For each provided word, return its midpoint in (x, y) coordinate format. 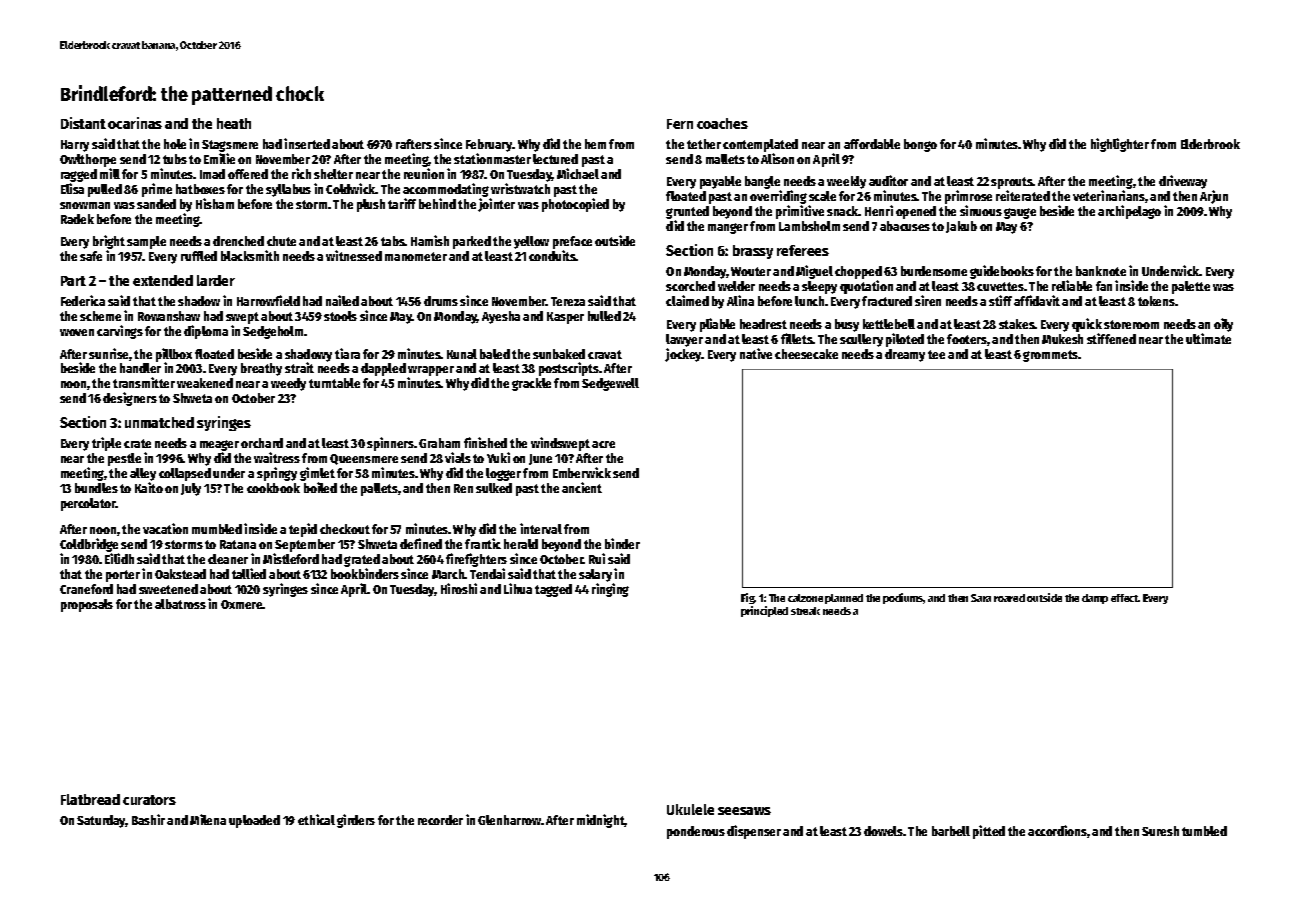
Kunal (462, 354)
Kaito (149, 487)
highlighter (1120, 145)
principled (764, 611)
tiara (347, 353)
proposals (87, 605)
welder (736, 286)
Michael (578, 173)
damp (1095, 599)
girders (356, 821)
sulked (494, 488)
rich (301, 173)
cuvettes (1000, 286)
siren (928, 300)
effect (1125, 598)
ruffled (199, 256)
